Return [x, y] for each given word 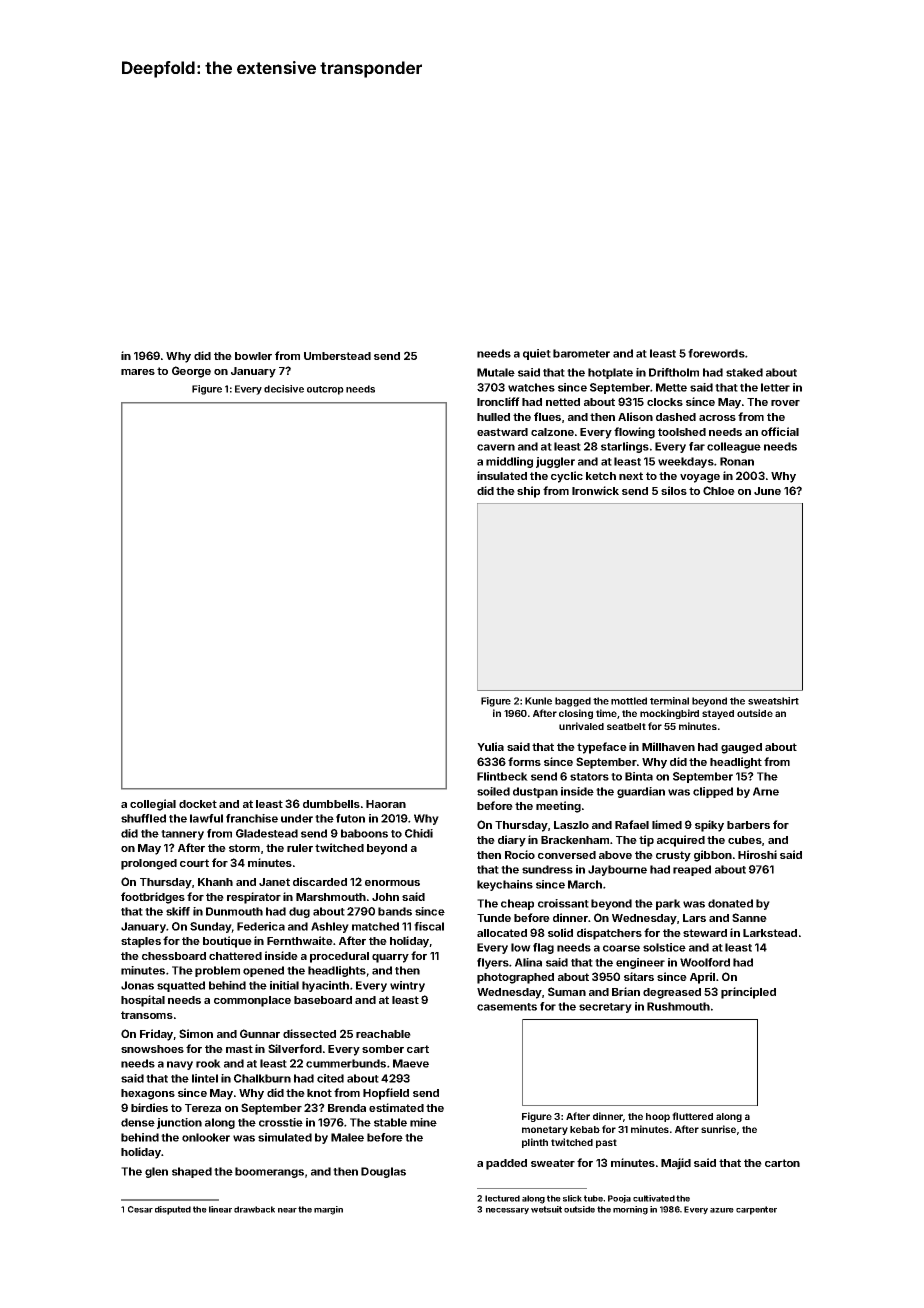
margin [328, 1210]
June [767, 491]
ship [528, 492]
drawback [254, 1209]
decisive [284, 389]
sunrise [718, 1129]
